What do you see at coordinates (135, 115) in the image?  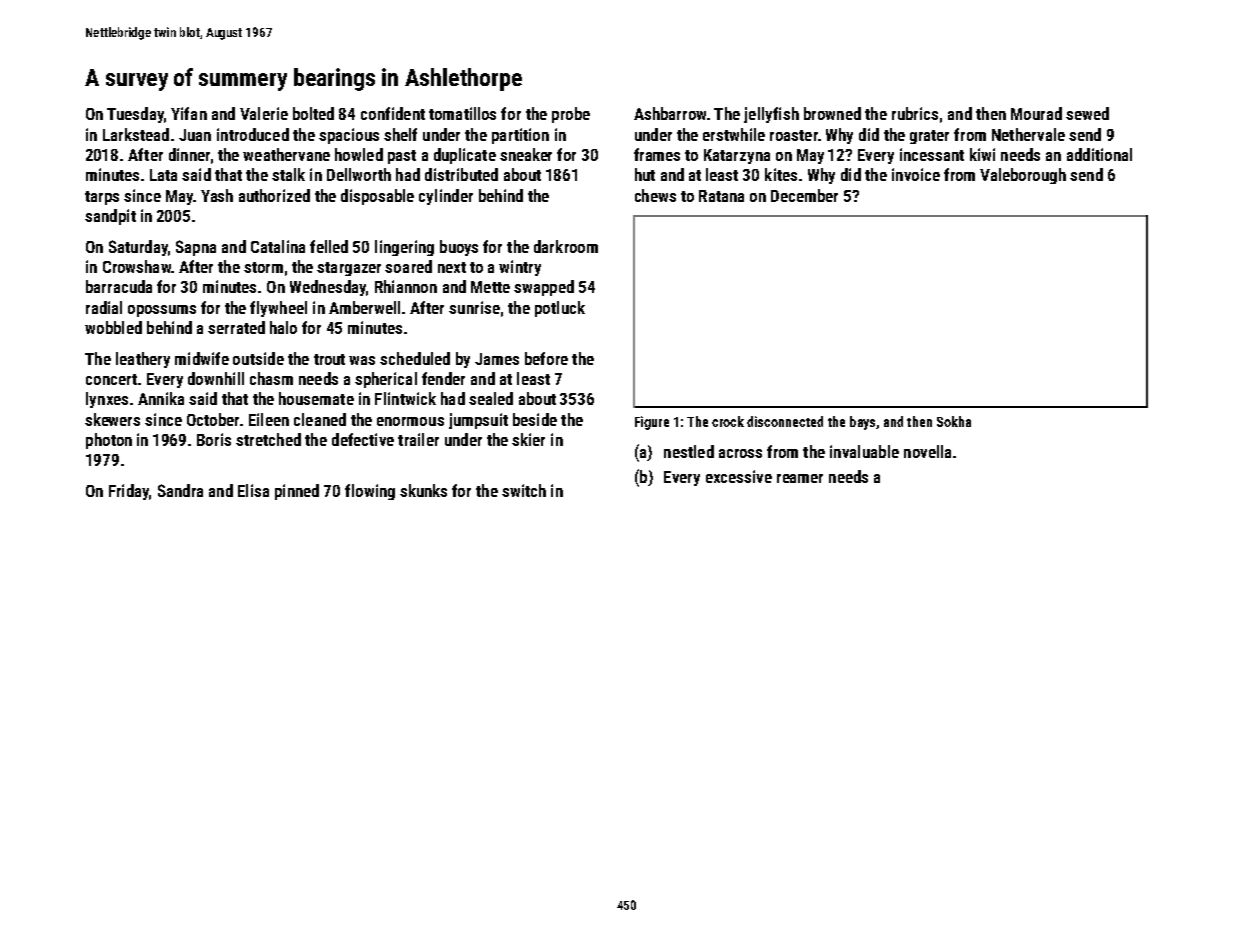 I see `Tuesday` at bounding box center [135, 115].
